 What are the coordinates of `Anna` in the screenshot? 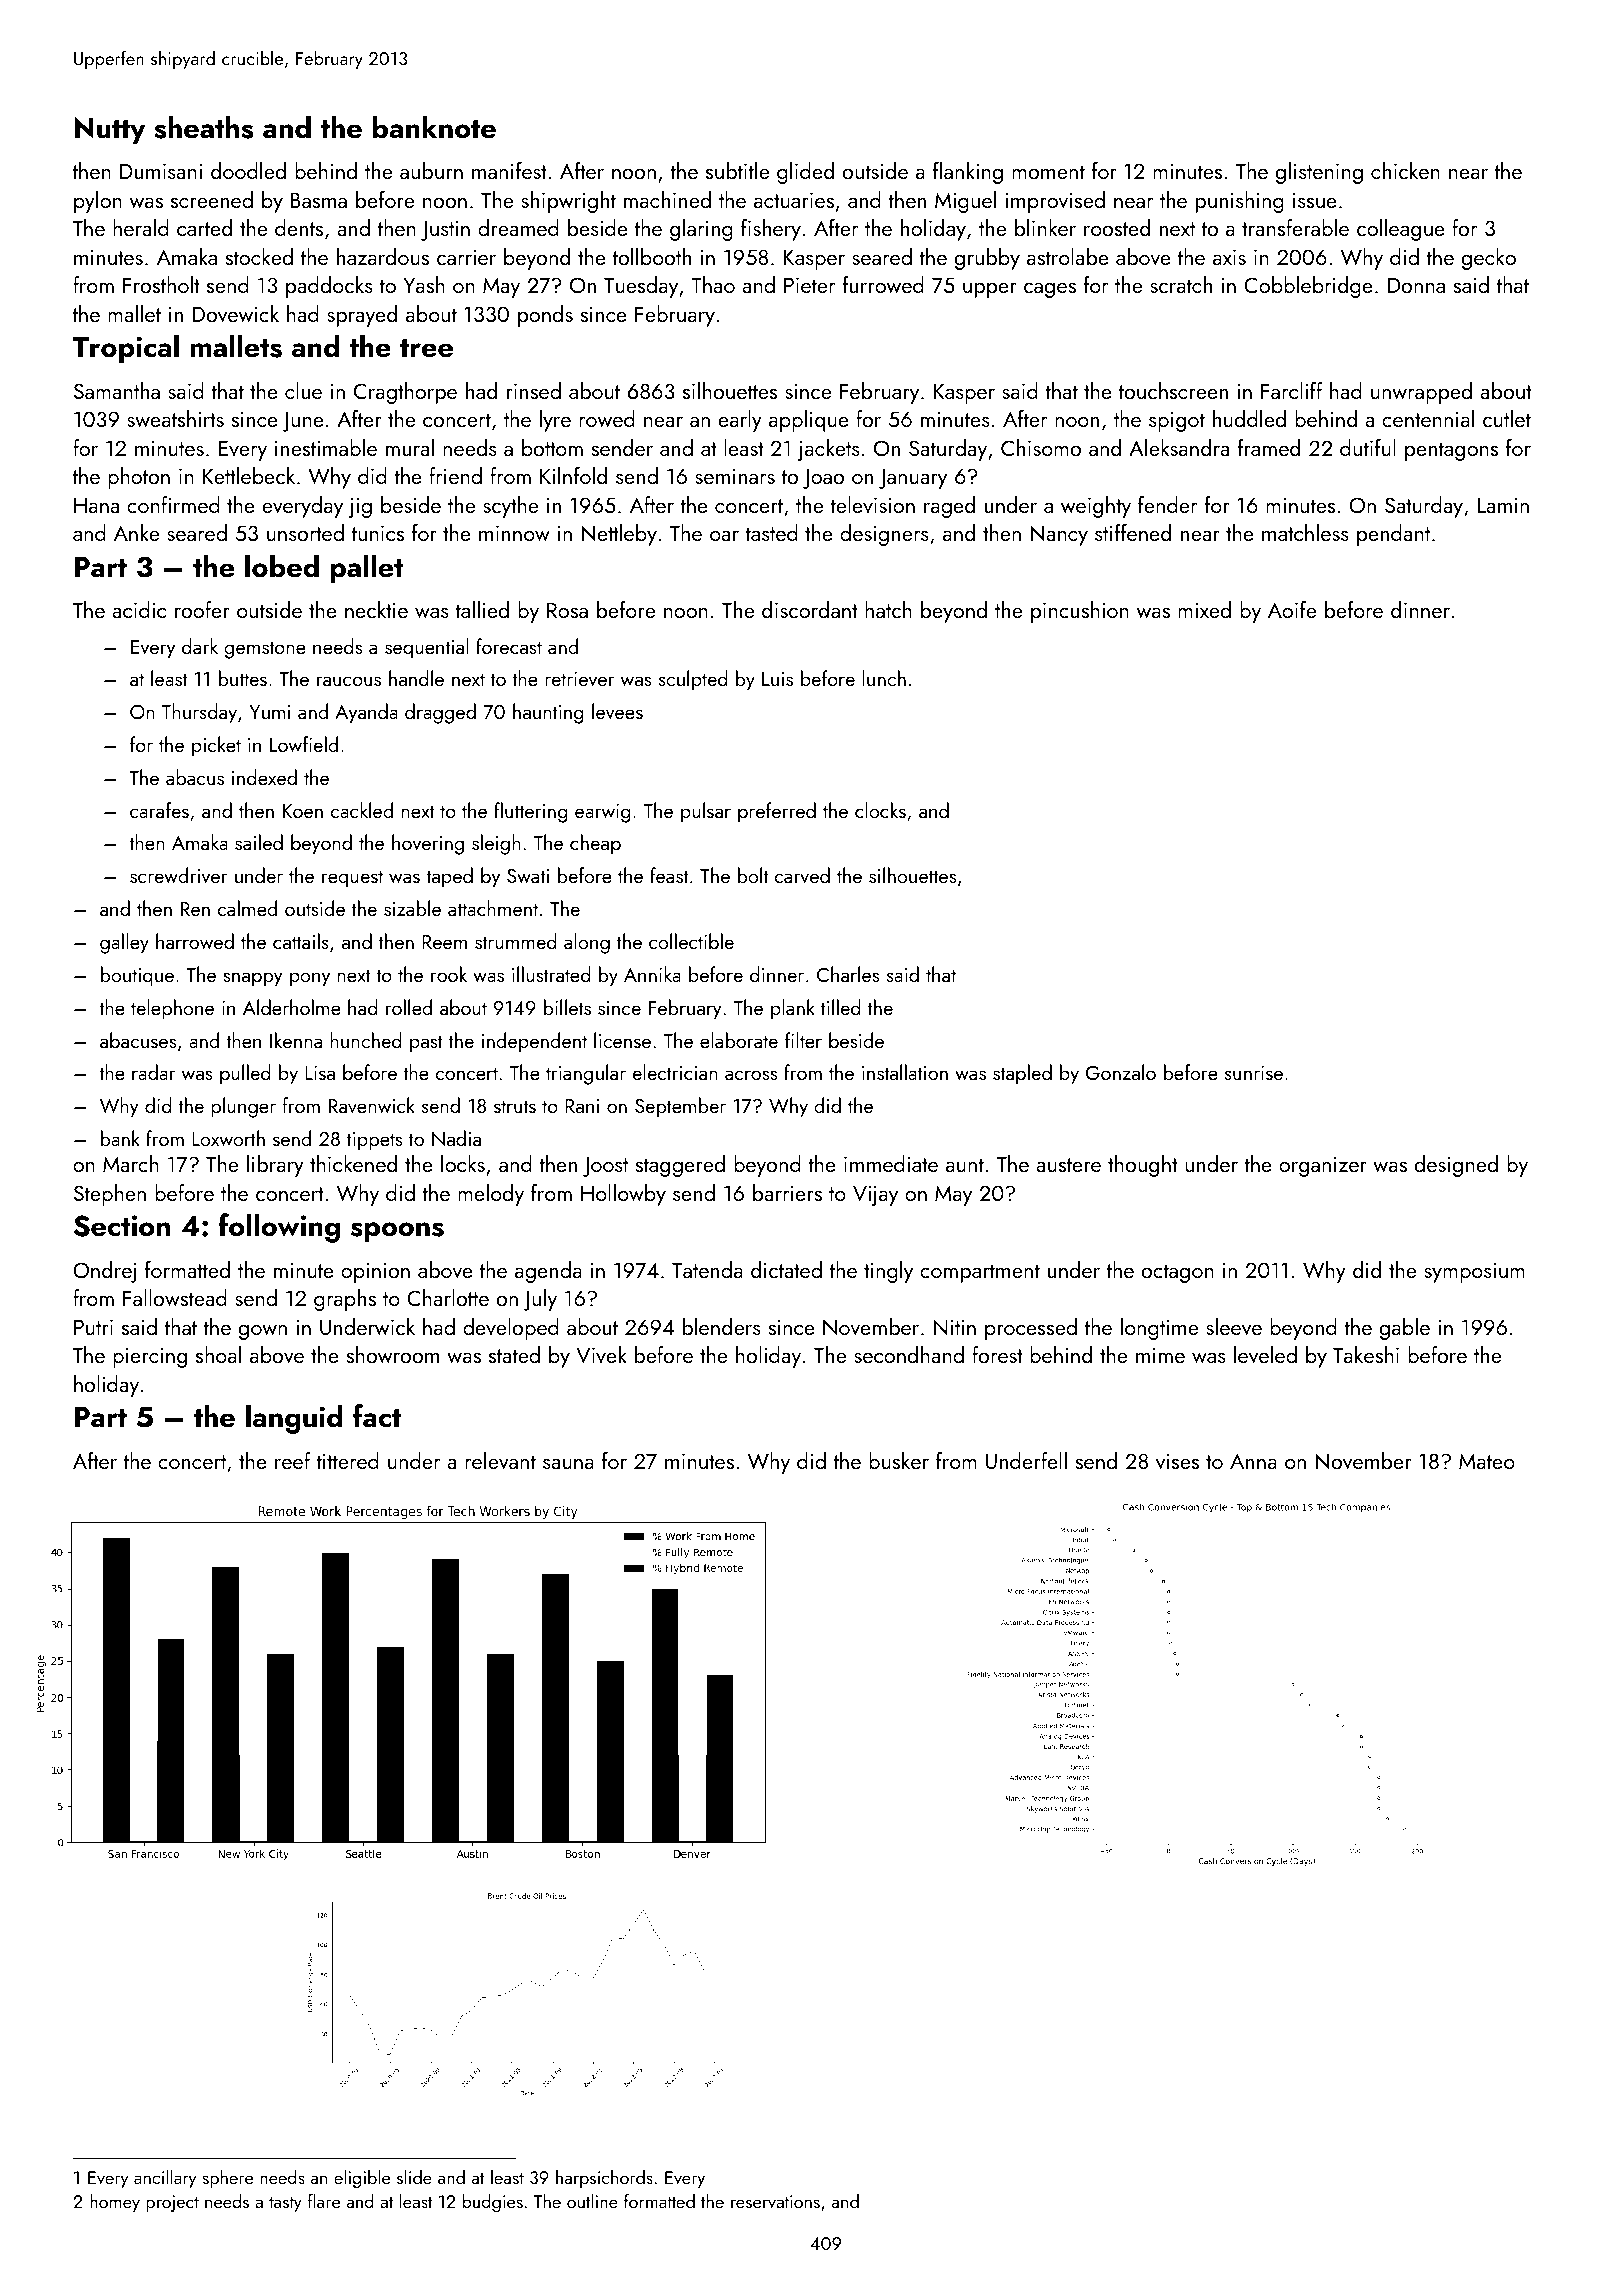 It's located at (1253, 1461).
